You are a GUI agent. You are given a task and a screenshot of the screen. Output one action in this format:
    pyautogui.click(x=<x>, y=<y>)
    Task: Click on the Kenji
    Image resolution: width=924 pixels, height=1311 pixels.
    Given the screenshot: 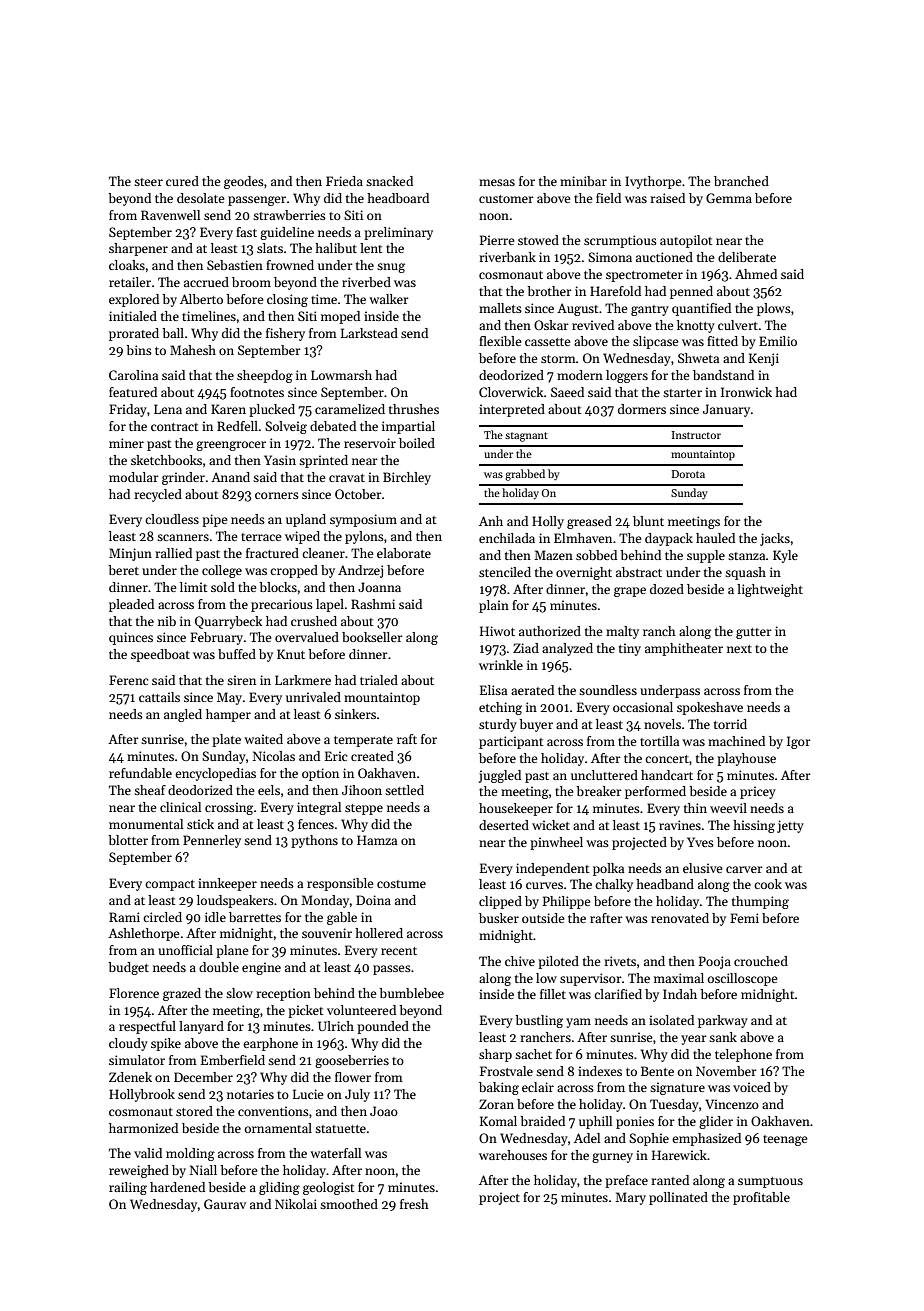 What is the action you would take?
    pyautogui.click(x=764, y=359)
